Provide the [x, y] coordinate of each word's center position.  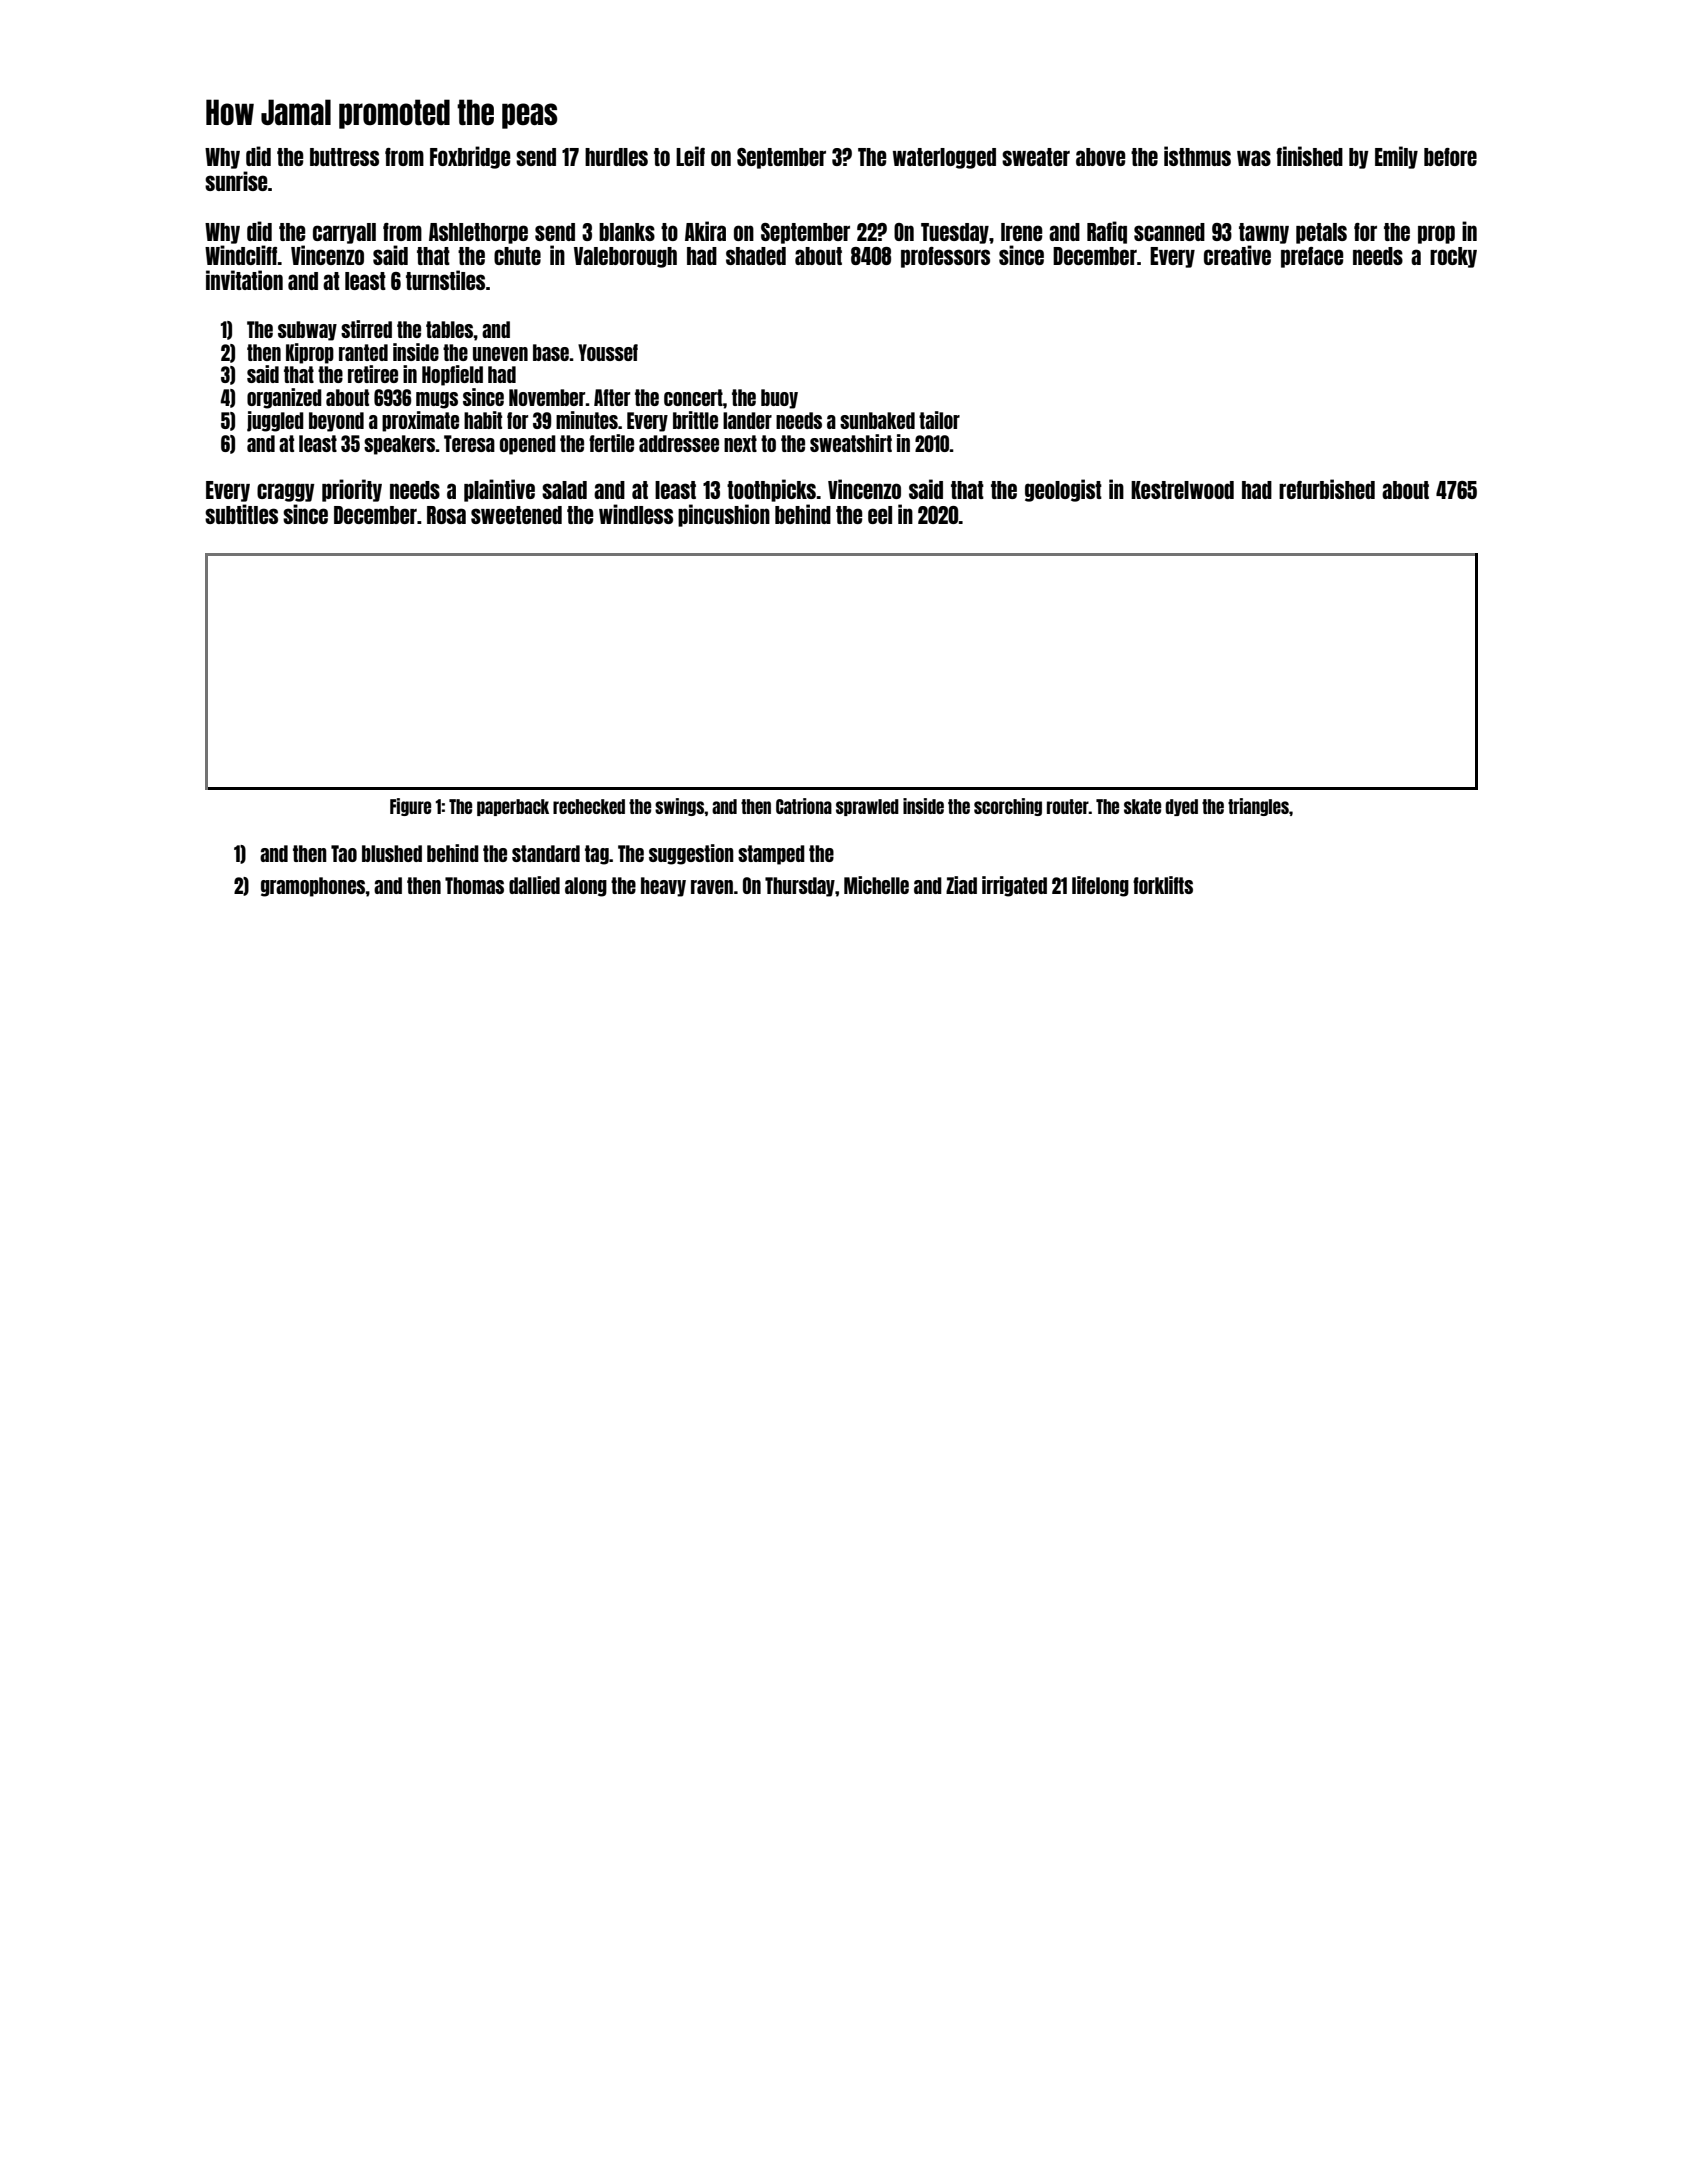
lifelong [1100, 886]
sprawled [867, 807]
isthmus [1197, 156]
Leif [690, 156]
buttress [344, 157]
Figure [410, 807]
